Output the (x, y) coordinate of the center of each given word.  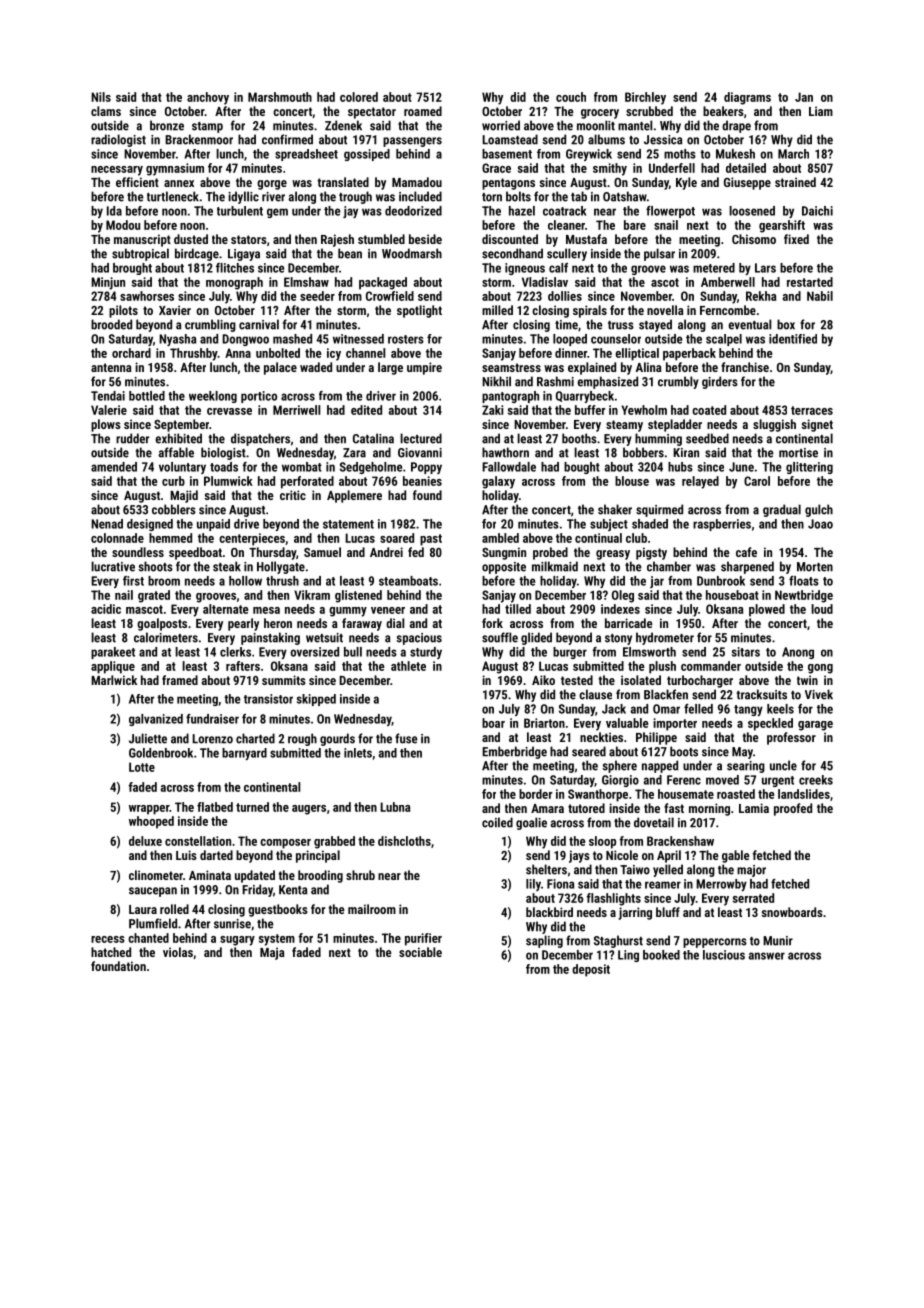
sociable (420, 952)
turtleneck (173, 196)
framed (180, 680)
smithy (610, 169)
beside (425, 239)
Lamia (754, 808)
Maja (272, 953)
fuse (406, 738)
